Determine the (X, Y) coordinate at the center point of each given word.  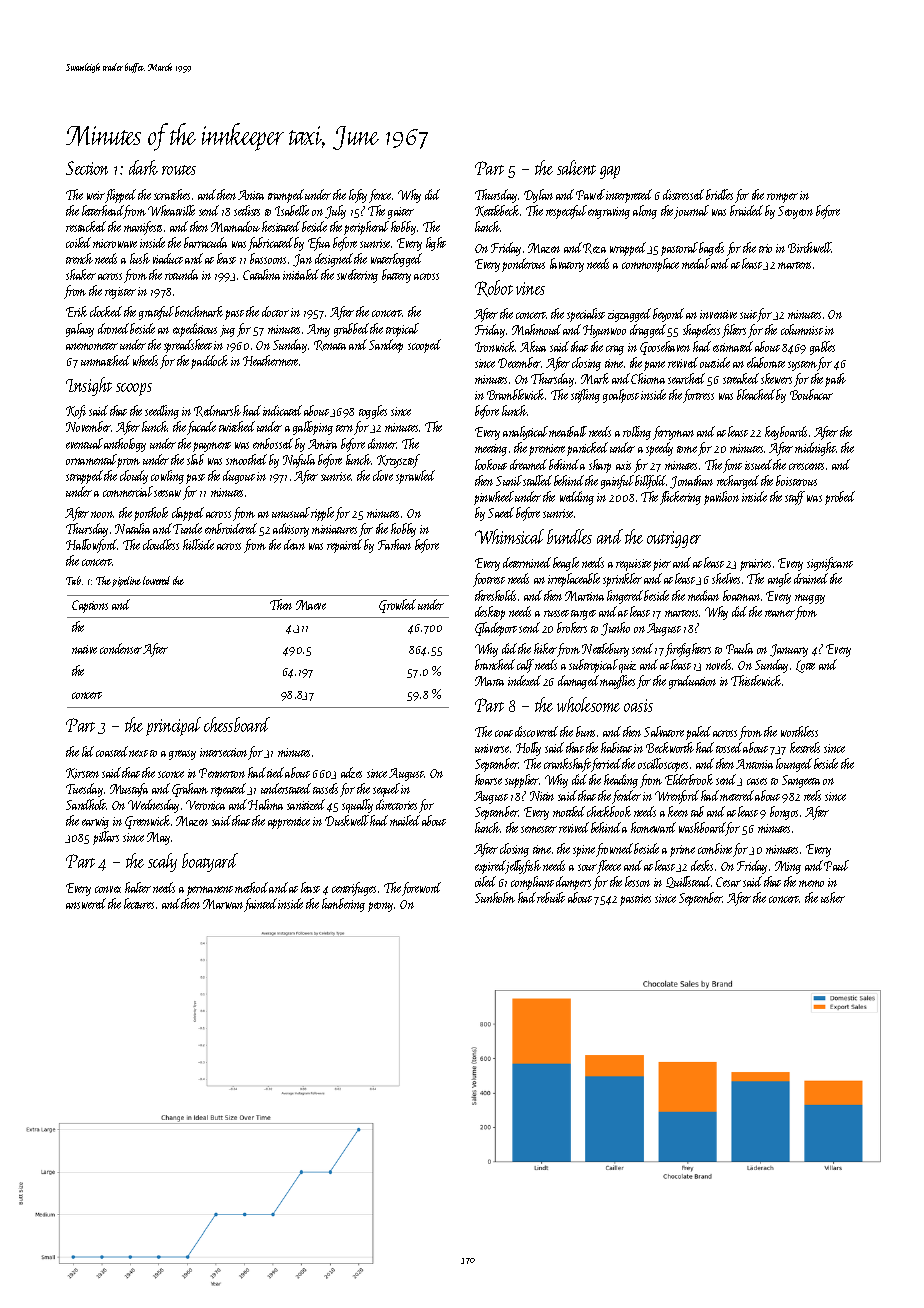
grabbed (351, 330)
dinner (382, 443)
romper (782, 198)
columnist (802, 329)
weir (96, 195)
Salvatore (664, 731)
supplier (522, 781)
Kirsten (82, 773)
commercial (128, 491)
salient (576, 167)
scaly (162, 862)
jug (227, 331)
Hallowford (92, 546)
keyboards (786, 433)
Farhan (394, 544)
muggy (810, 599)
